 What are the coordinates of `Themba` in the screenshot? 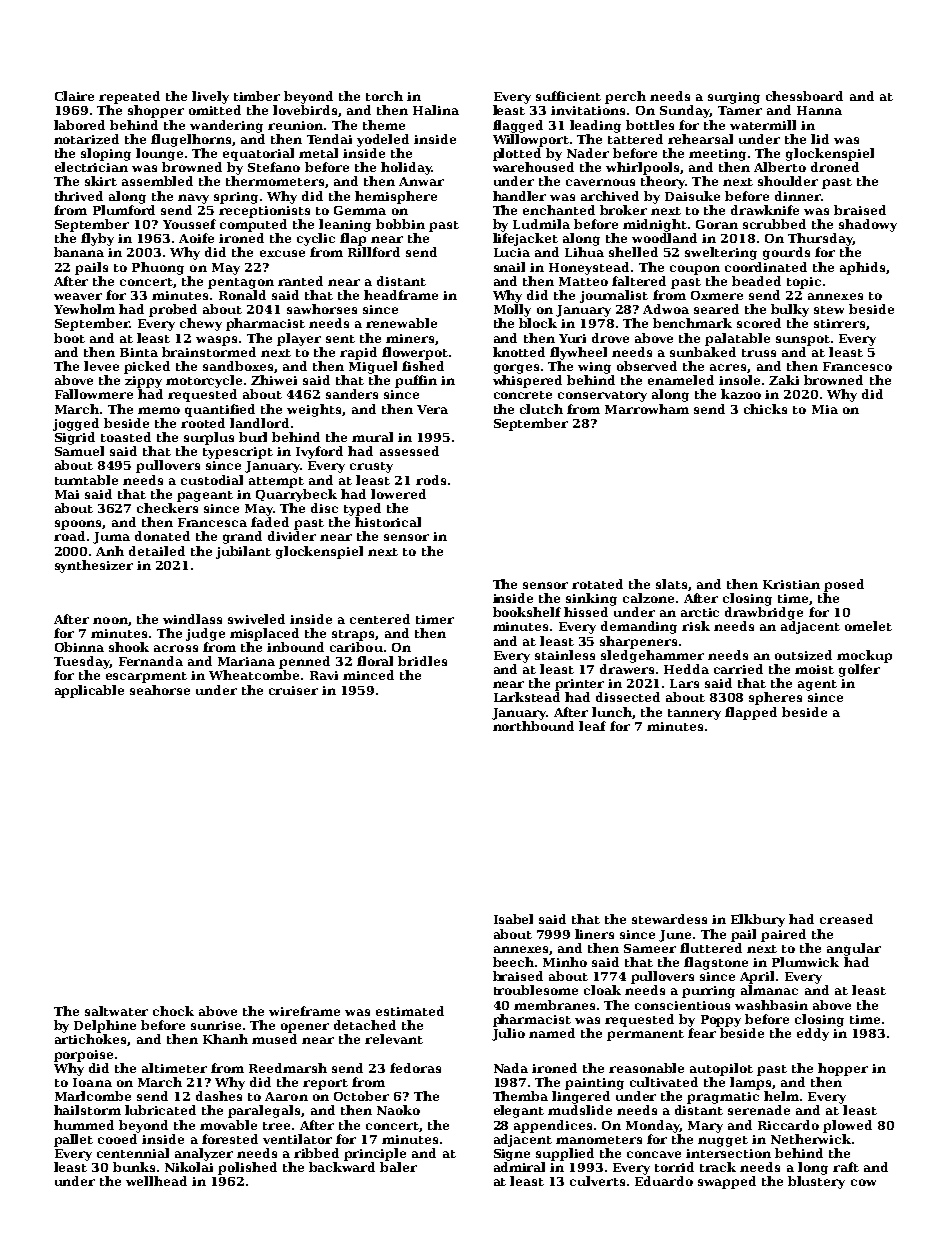 It's located at (520, 1096).
